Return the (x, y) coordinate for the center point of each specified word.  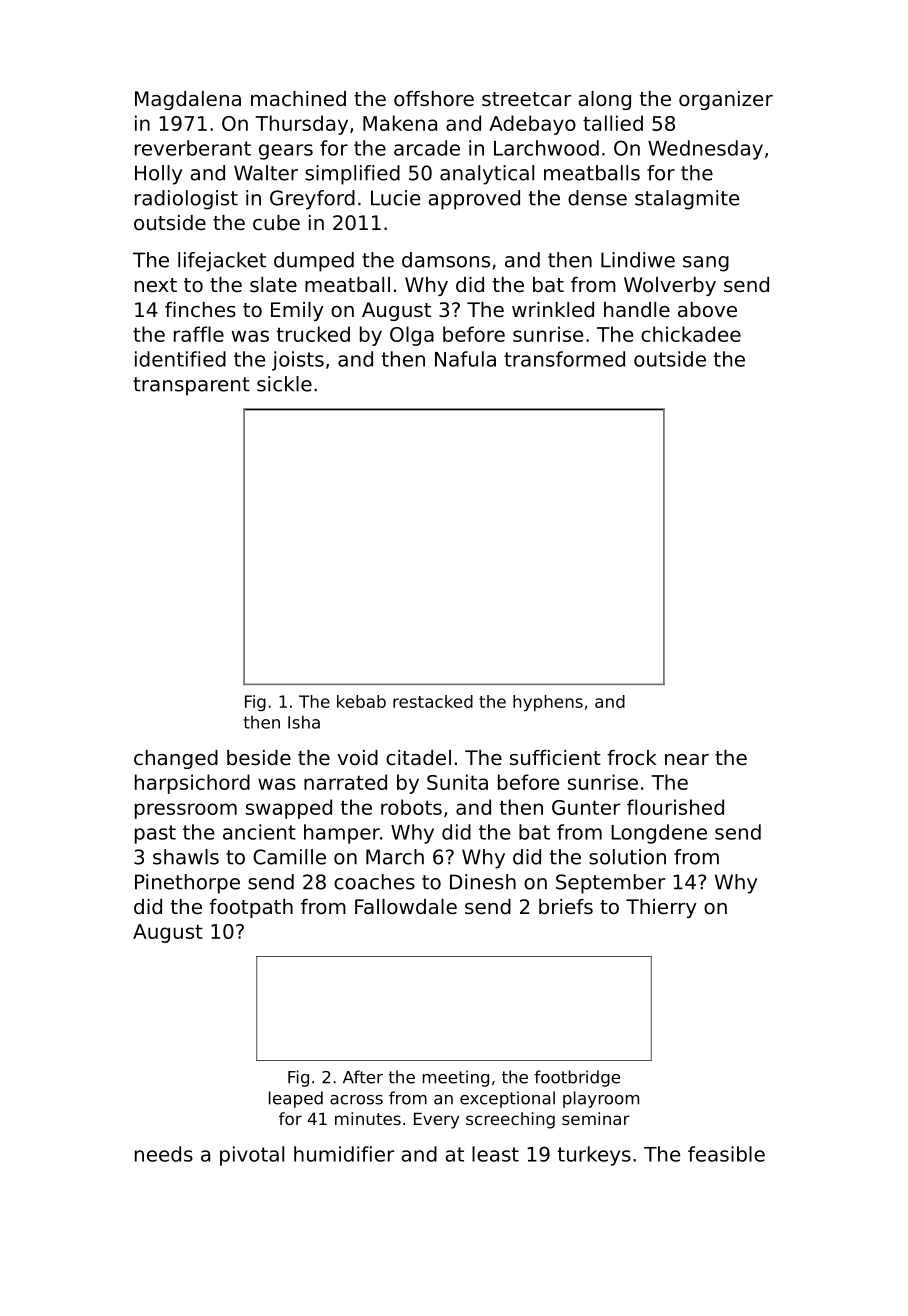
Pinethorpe (187, 884)
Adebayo (532, 125)
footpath (251, 908)
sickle (284, 384)
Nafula (465, 359)
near (687, 760)
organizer (726, 100)
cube (276, 223)
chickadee (691, 334)
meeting (456, 1078)
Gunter (586, 807)
